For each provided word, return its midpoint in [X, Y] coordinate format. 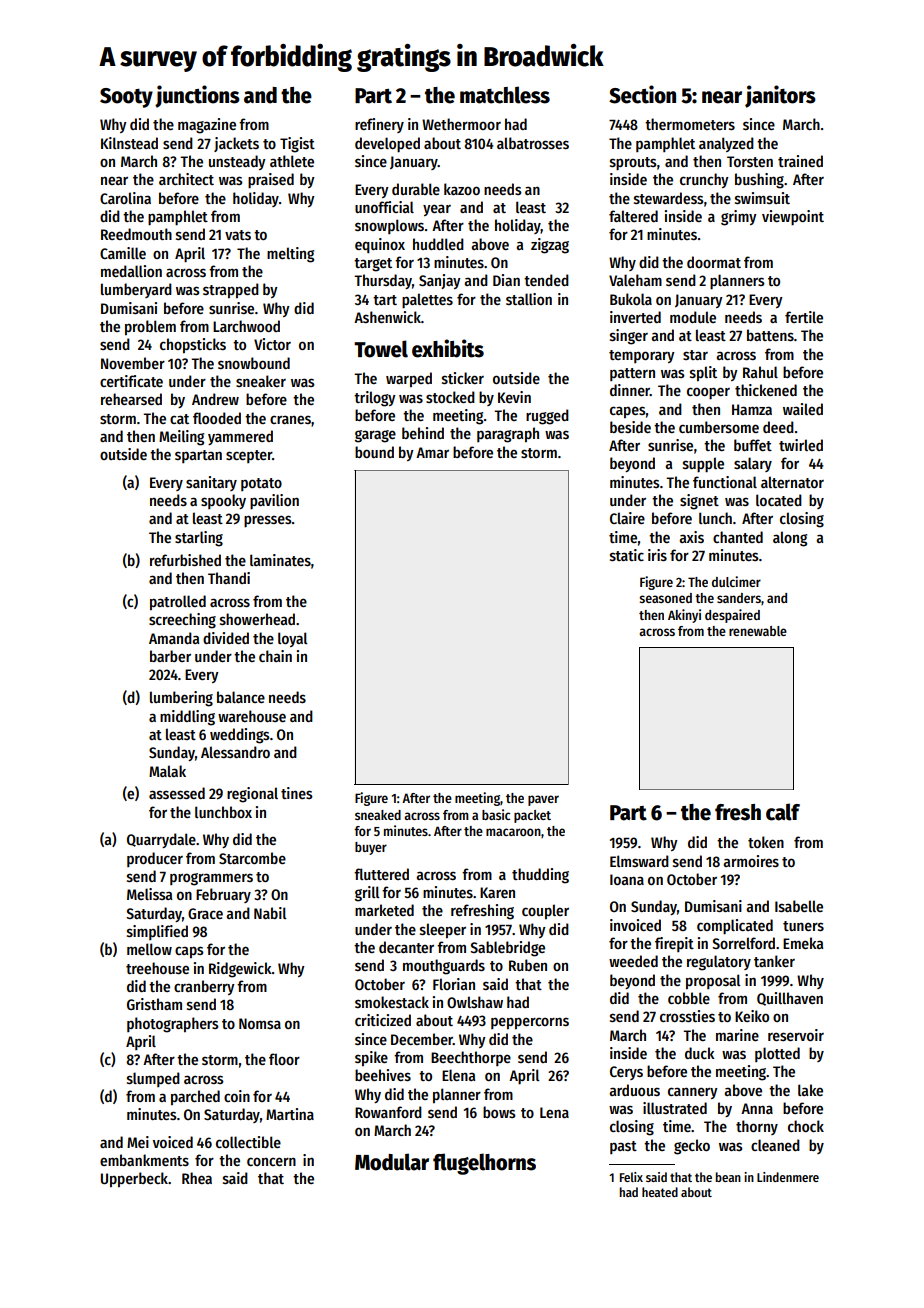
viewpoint [793, 218]
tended [546, 280]
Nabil [270, 913]
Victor [272, 344]
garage [375, 436]
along [790, 539]
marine [737, 1035]
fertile [804, 317]
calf [783, 812]
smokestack [392, 1002]
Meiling [181, 438]
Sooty [126, 98]
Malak [167, 771]
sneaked [378, 815]
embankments [144, 1160]
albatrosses [533, 143]
